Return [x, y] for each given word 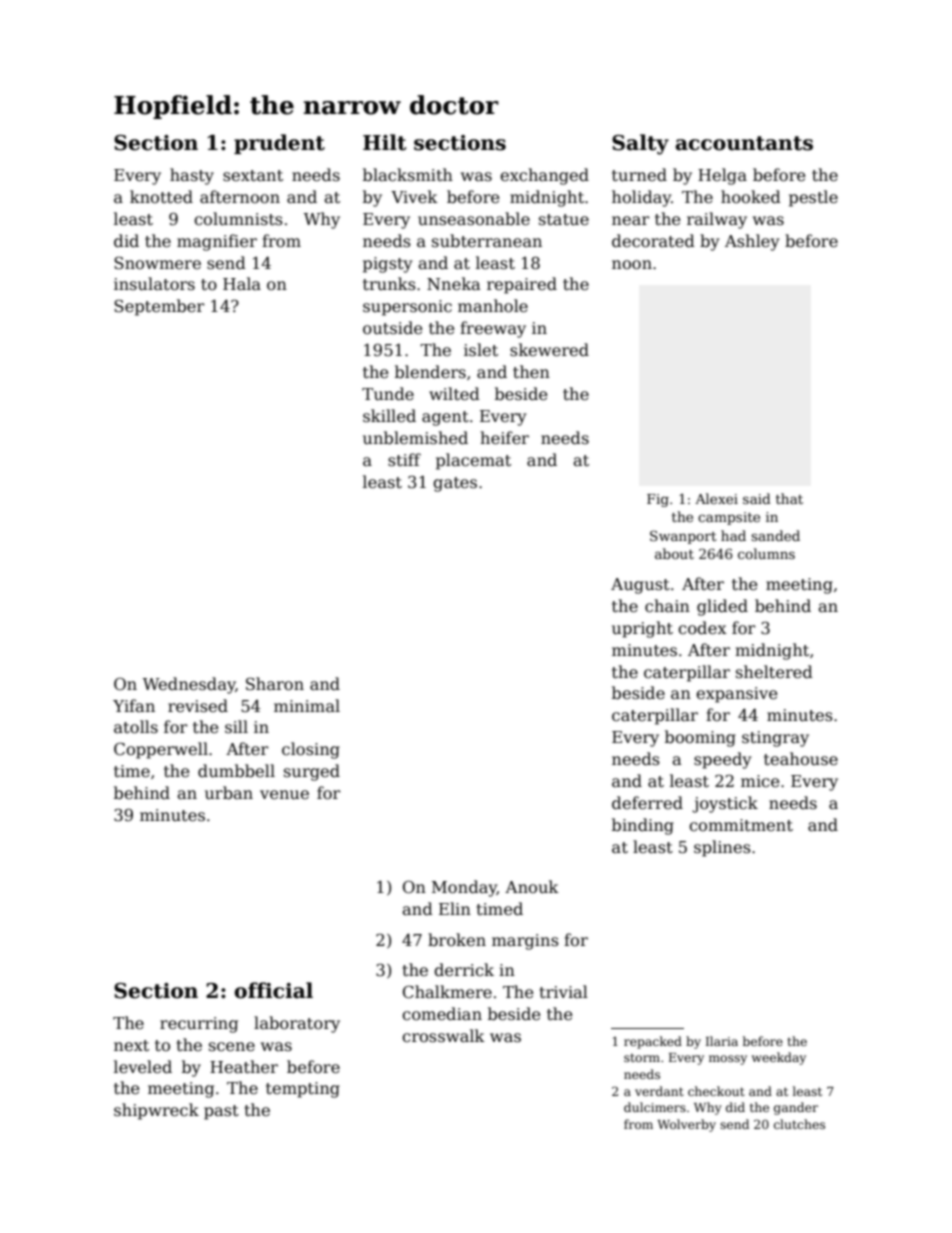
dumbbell [236, 770]
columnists [238, 219]
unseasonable [474, 219]
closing [311, 750]
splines [722, 848]
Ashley [752, 242]
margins [525, 942]
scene [232, 1047]
